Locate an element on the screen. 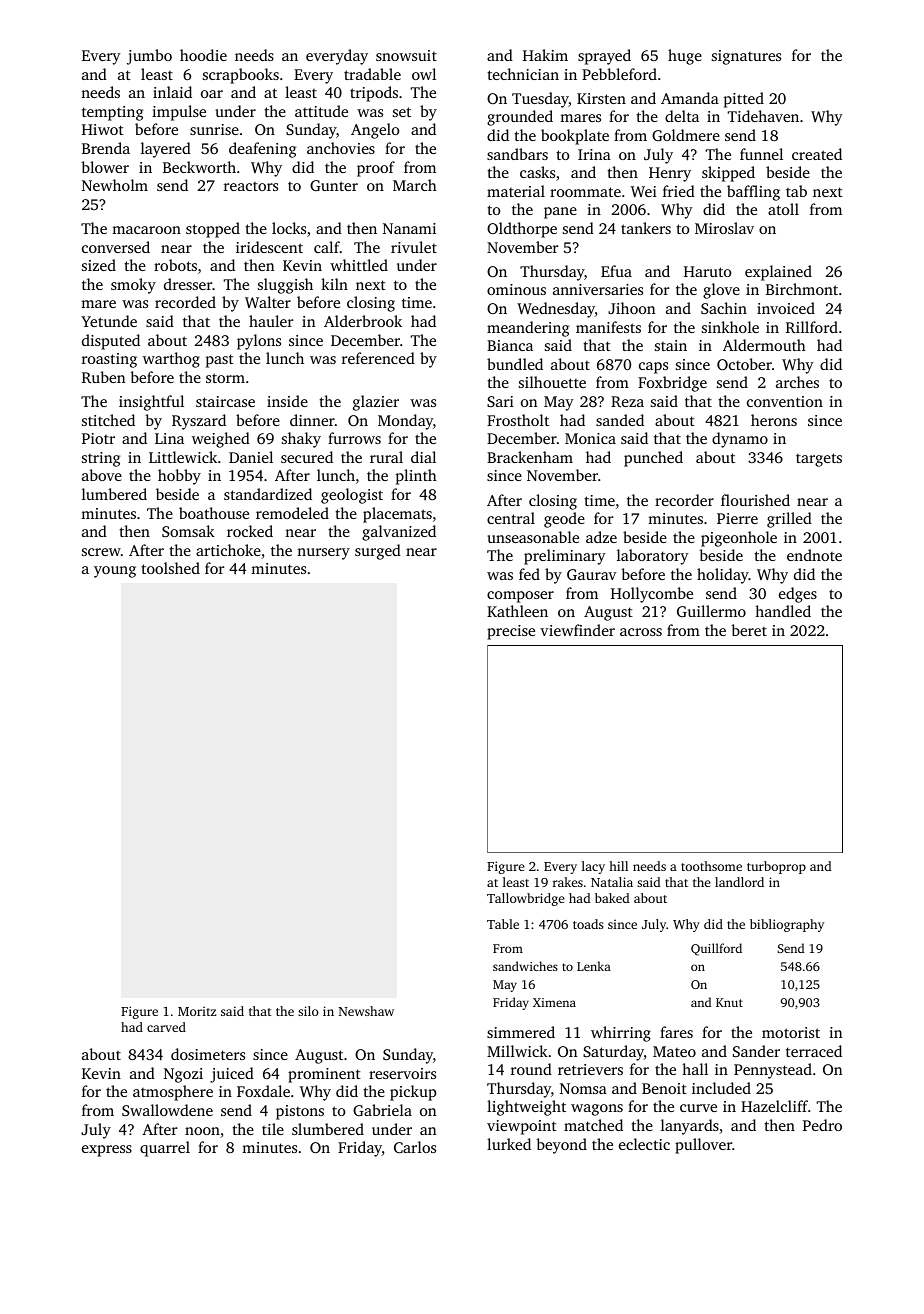 This screenshot has width=924, height=1314. express is located at coordinates (107, 1151).
